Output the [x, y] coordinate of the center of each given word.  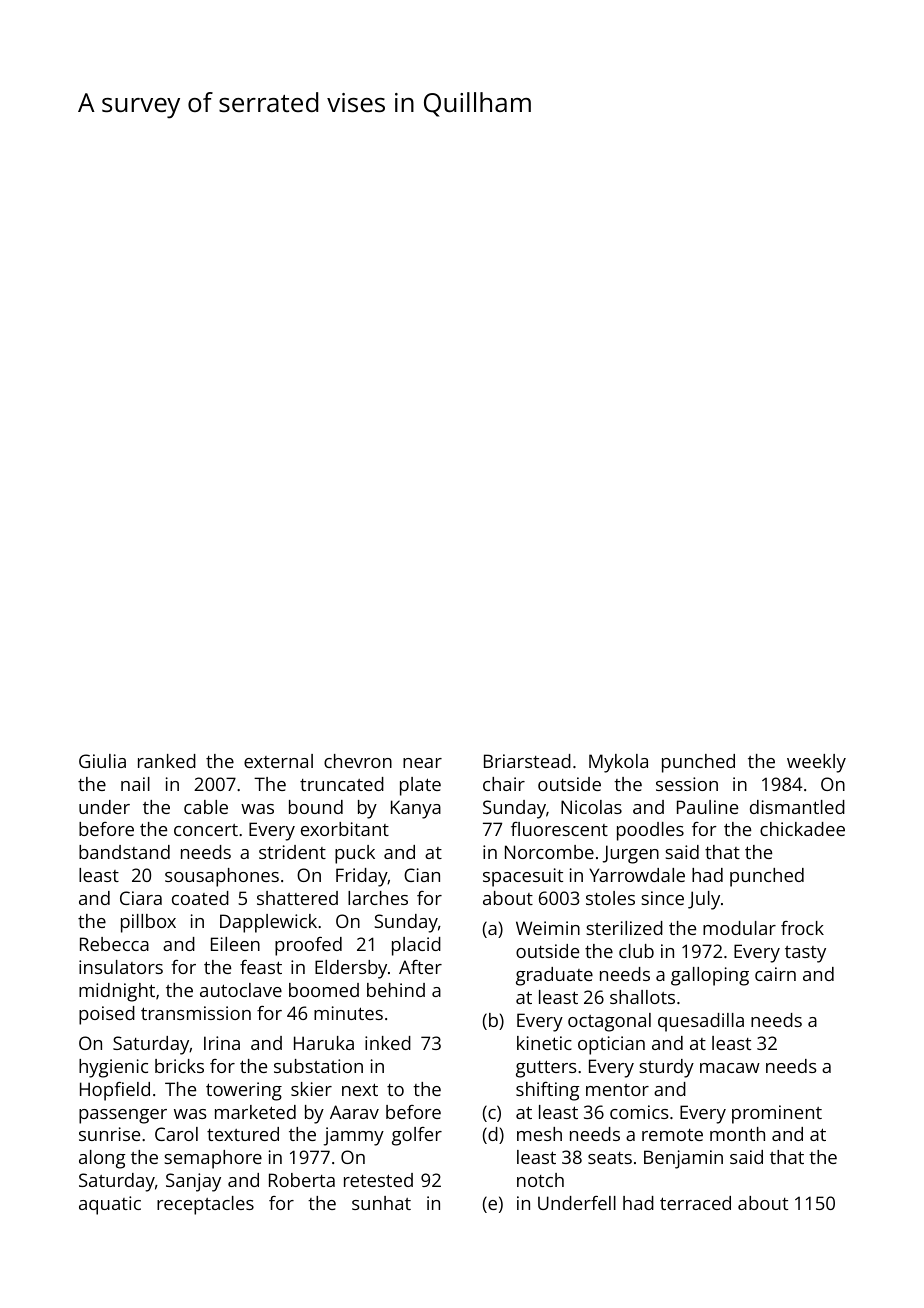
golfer [417, 1136]
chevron [358, 761]
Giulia [102, 761]
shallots [642, 997]
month [737, 1134]
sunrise [109, 1134]
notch [540, 1180]
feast [261, 967]
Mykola [618, 763]
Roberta [302, 1180]
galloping [710, 976]
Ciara [141, 898]
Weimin [548, 928]
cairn [775, 974]
